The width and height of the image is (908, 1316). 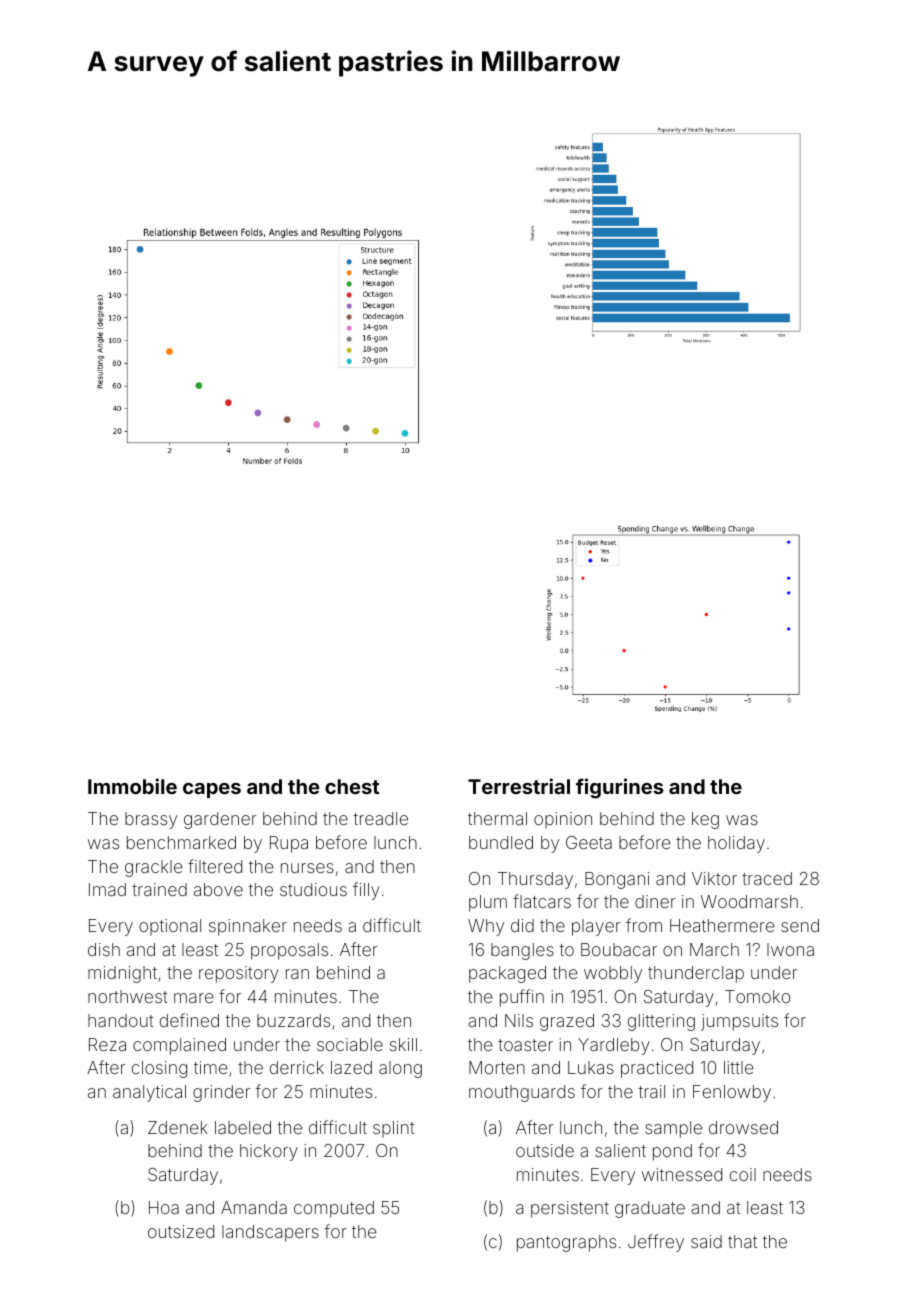 I want to click on keg, so click(x=705, y=820).
